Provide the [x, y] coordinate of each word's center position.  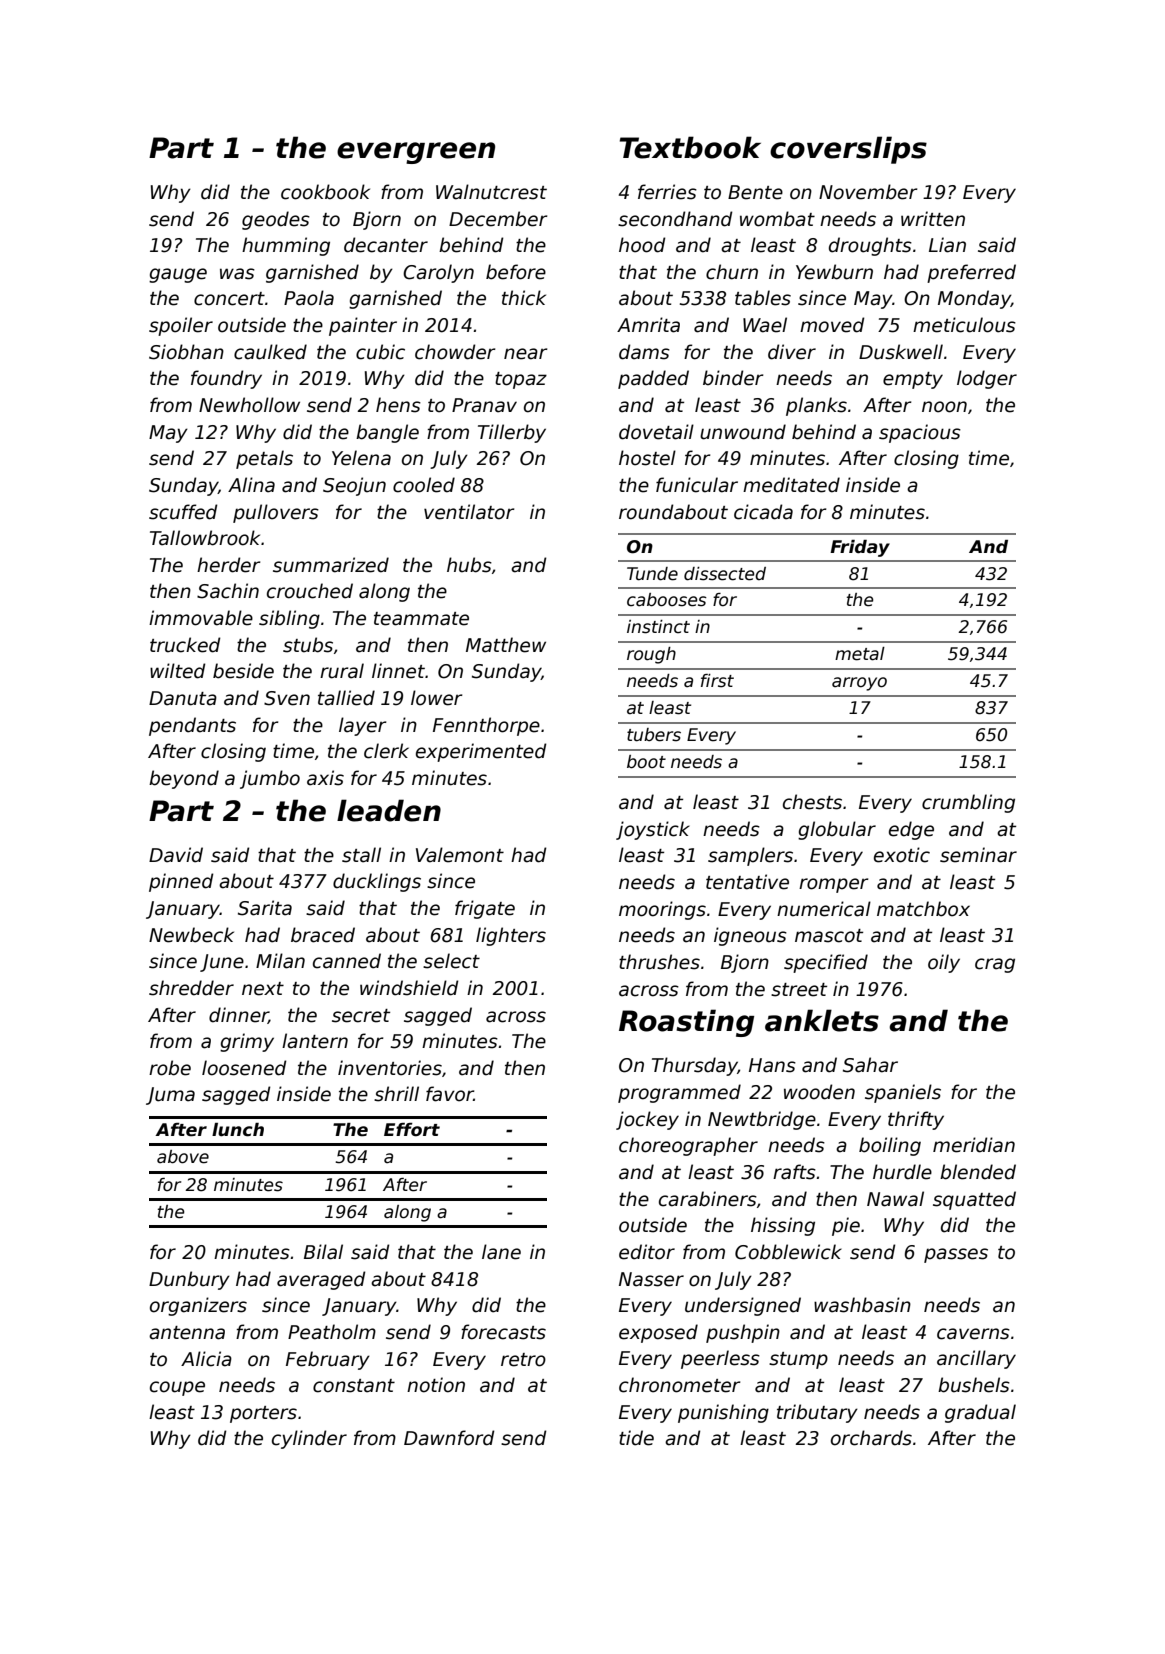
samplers [750, 856]
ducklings [377, 882]
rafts [794, 1172]
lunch [238, 1130]
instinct [658, 627]
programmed [679, 1093]
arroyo [859, 684]
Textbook [690, 147]
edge [911, 830]
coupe [177, 1388]
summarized [331, 565]
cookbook [325, 192]
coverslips [848, 150]
